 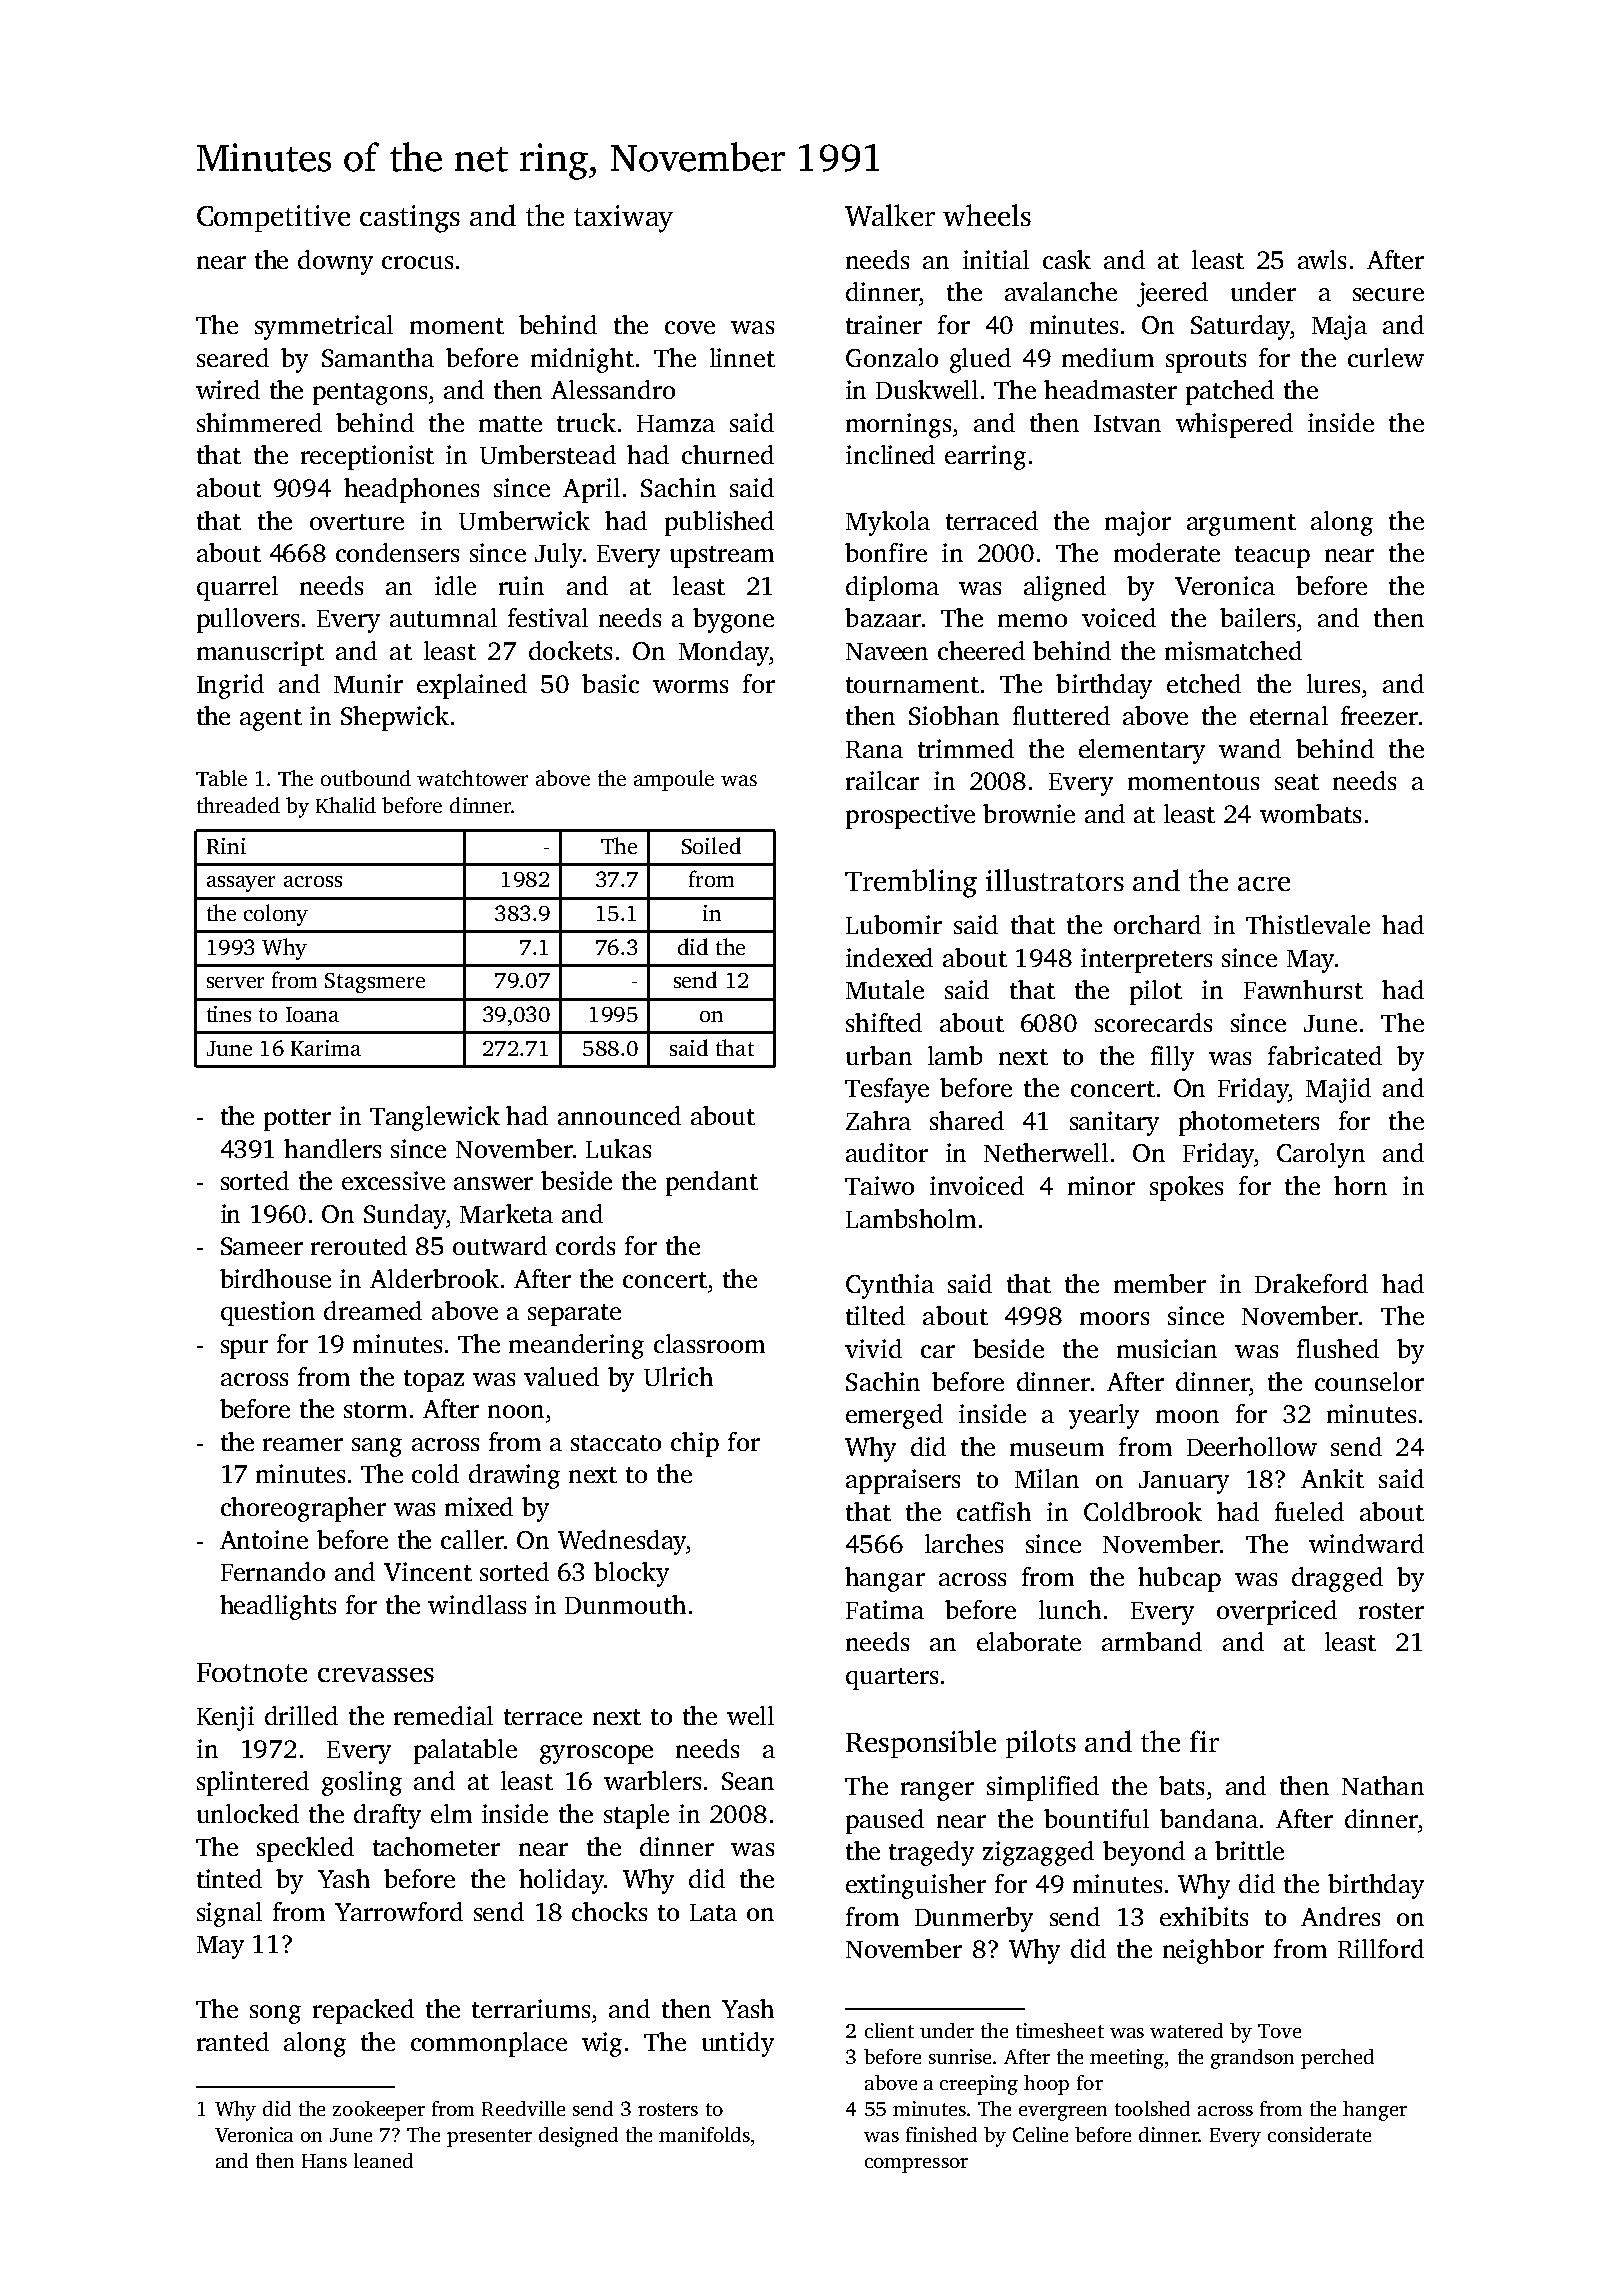 I want to click on castings, so click(x=410, y=219).
